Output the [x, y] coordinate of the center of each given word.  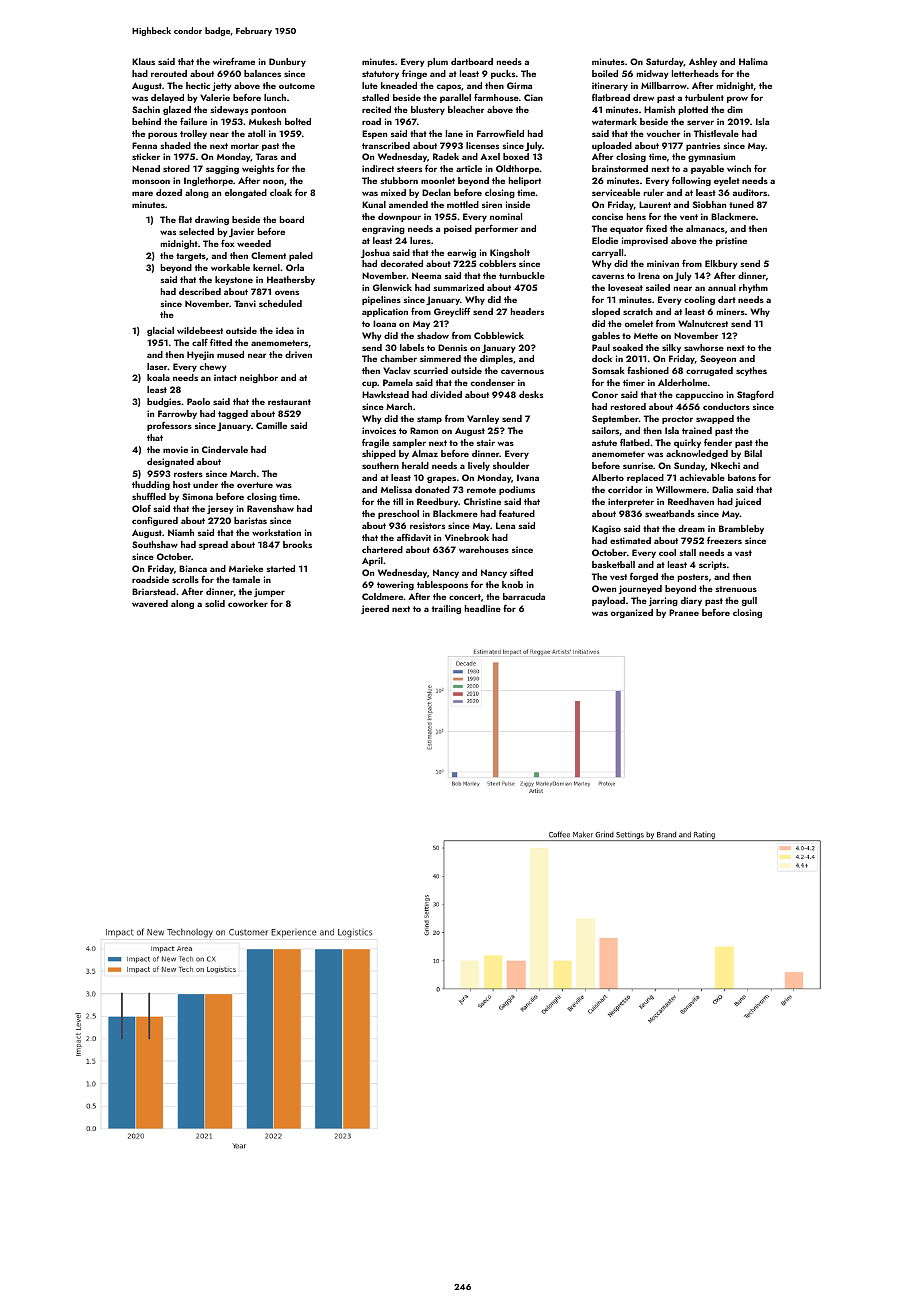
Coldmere [382, 596]
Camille [271, 425]
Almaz [425, 453]
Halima [753, 61]
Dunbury [287, 62]
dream [691, 528]
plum [438, 62]
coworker [248, 603]
